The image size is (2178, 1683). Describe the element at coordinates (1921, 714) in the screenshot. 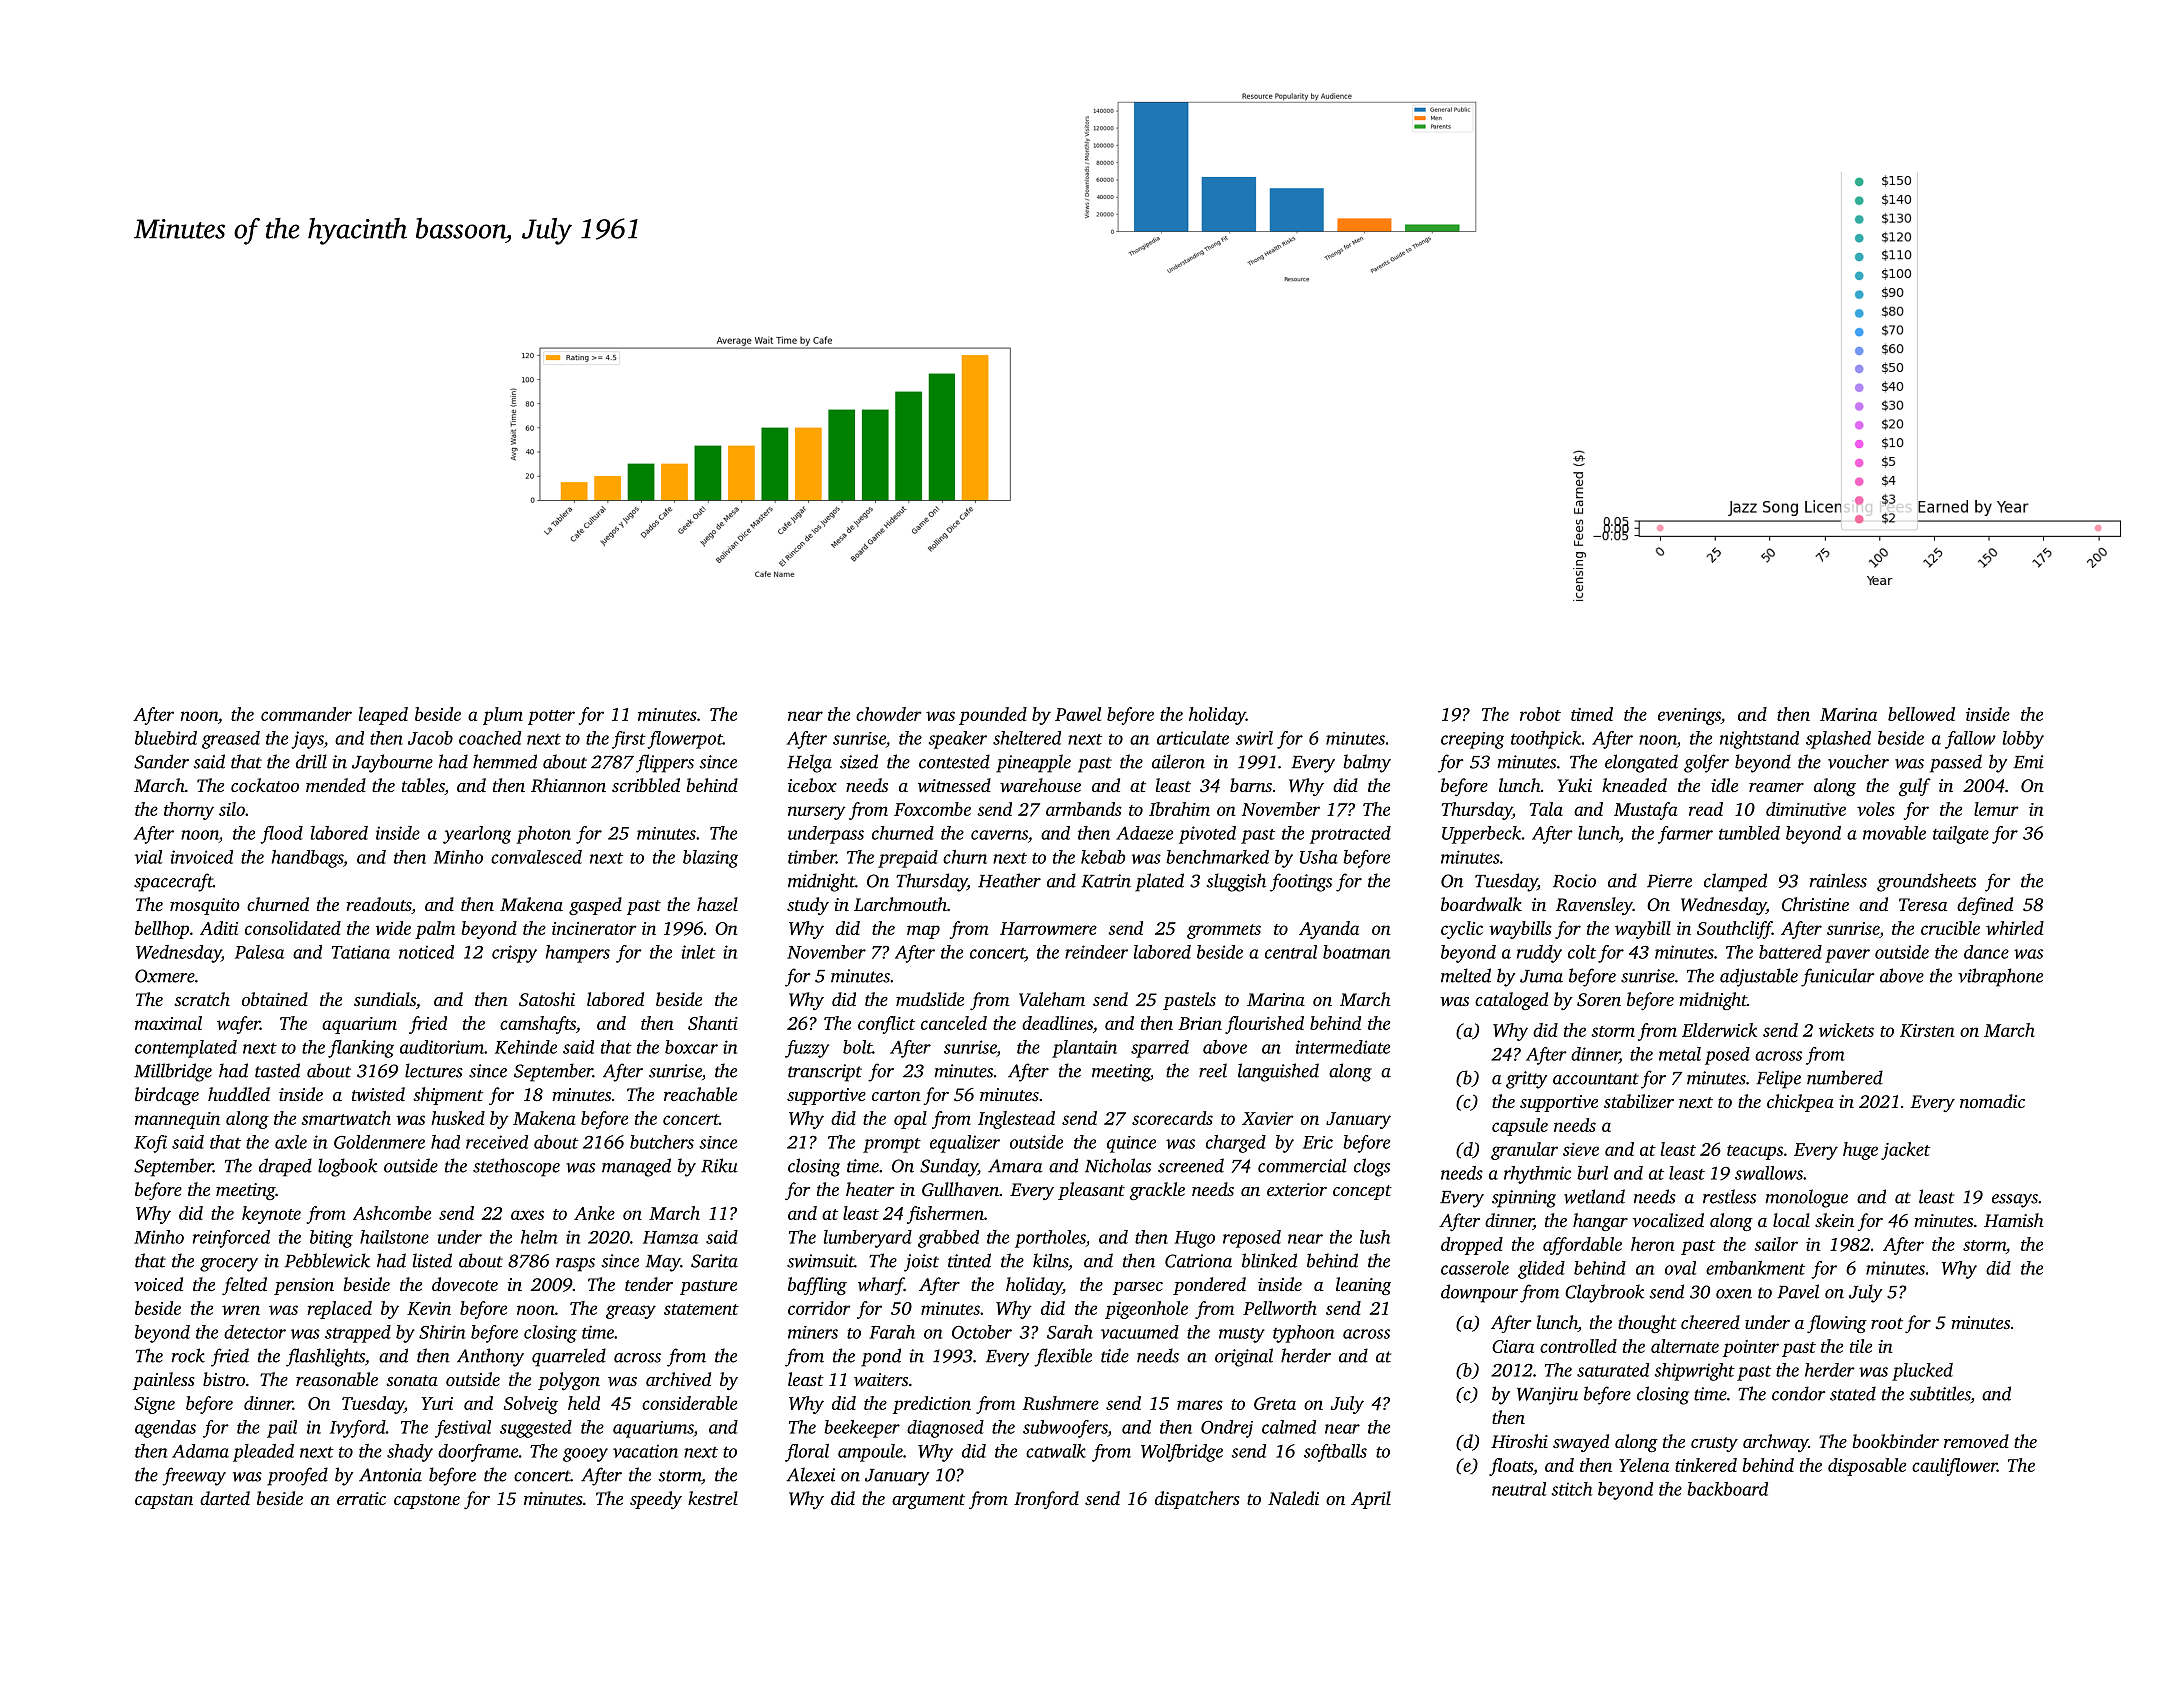

I see `bellowed` at that location.
